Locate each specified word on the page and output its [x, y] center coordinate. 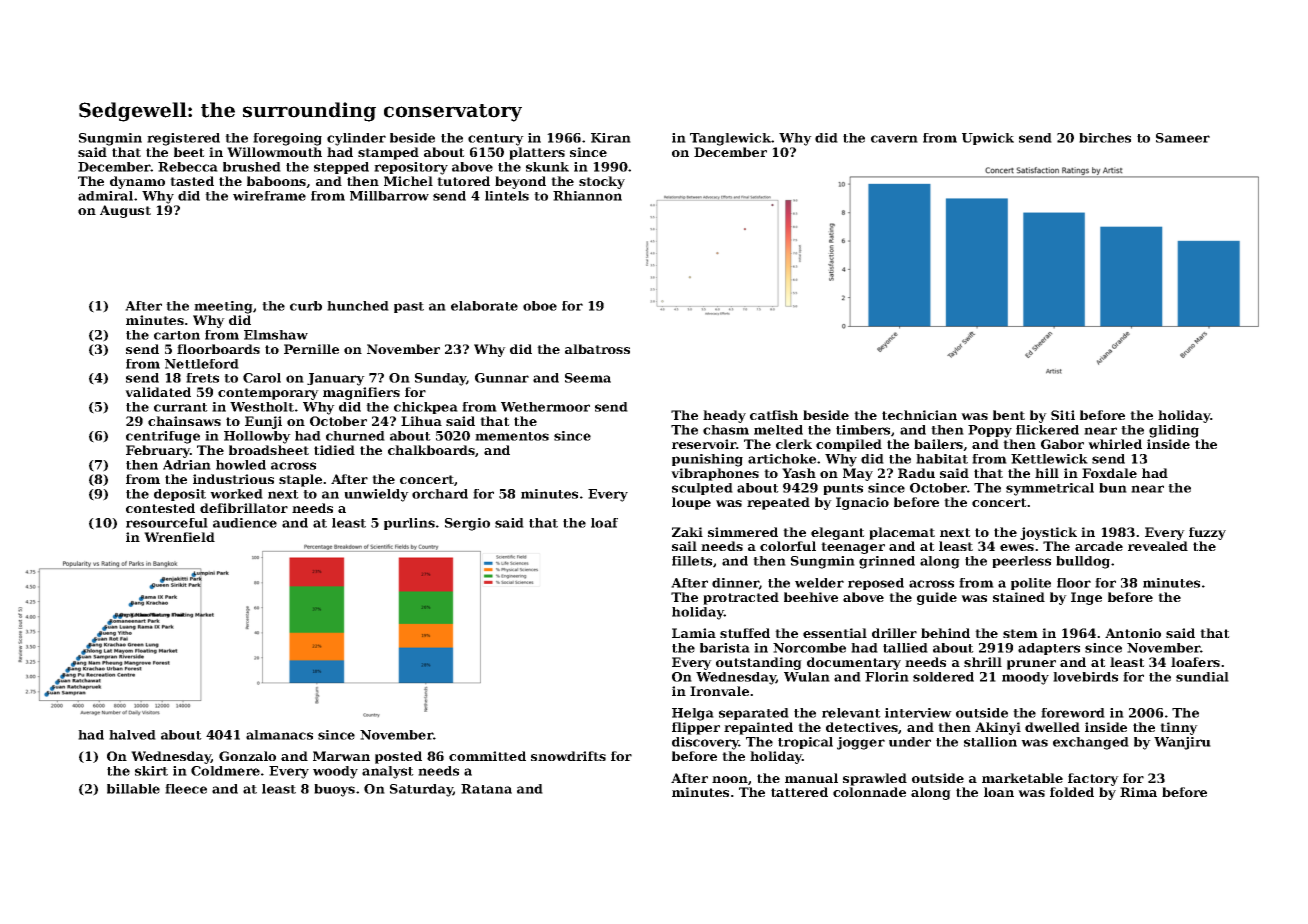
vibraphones [715, 474]
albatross [597, 349]
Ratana [486, 789]
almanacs [279, 735]
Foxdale [1109, 473]
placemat [902, 533]
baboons [276, 181]
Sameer [1183, 138]
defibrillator [244, 508]
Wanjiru [1182, 743]
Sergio [467, 524]
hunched [358, 306]
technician [919, 415]
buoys [334, 790]
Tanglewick [731, 139]
